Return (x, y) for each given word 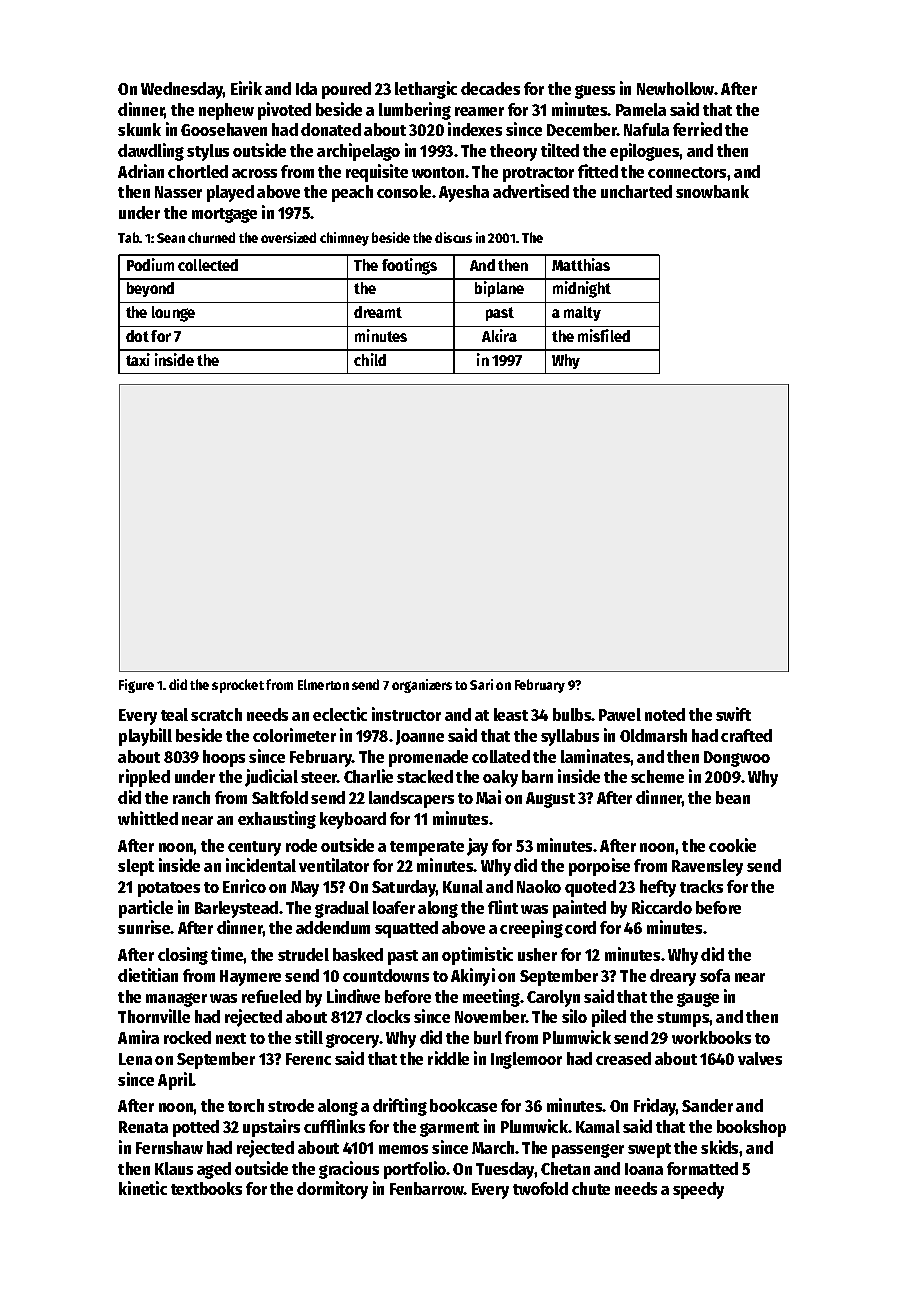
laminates (596, 756)
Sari (481, 684)
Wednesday (182, 90)
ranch (191, 797)
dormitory (332, 1190)
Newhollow (676, 88)
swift (733, 714)
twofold (540, 1188)
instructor (406, 714)
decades (490, 88)
